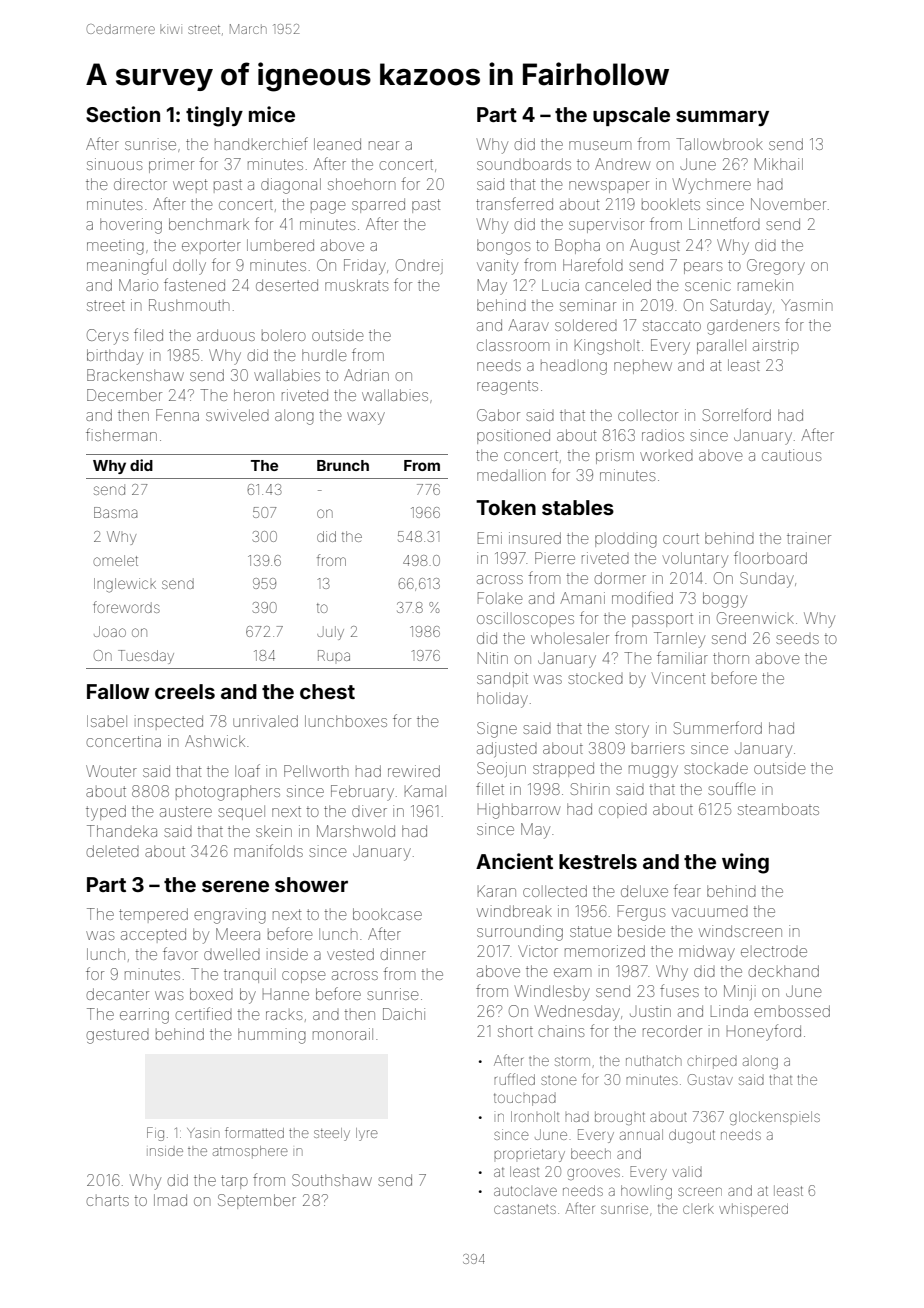 Image resolution: width=924 pixels, height=1308 pixels. Describe the element at coordinates (254, 395) in the page. I see `heron` at that location.
